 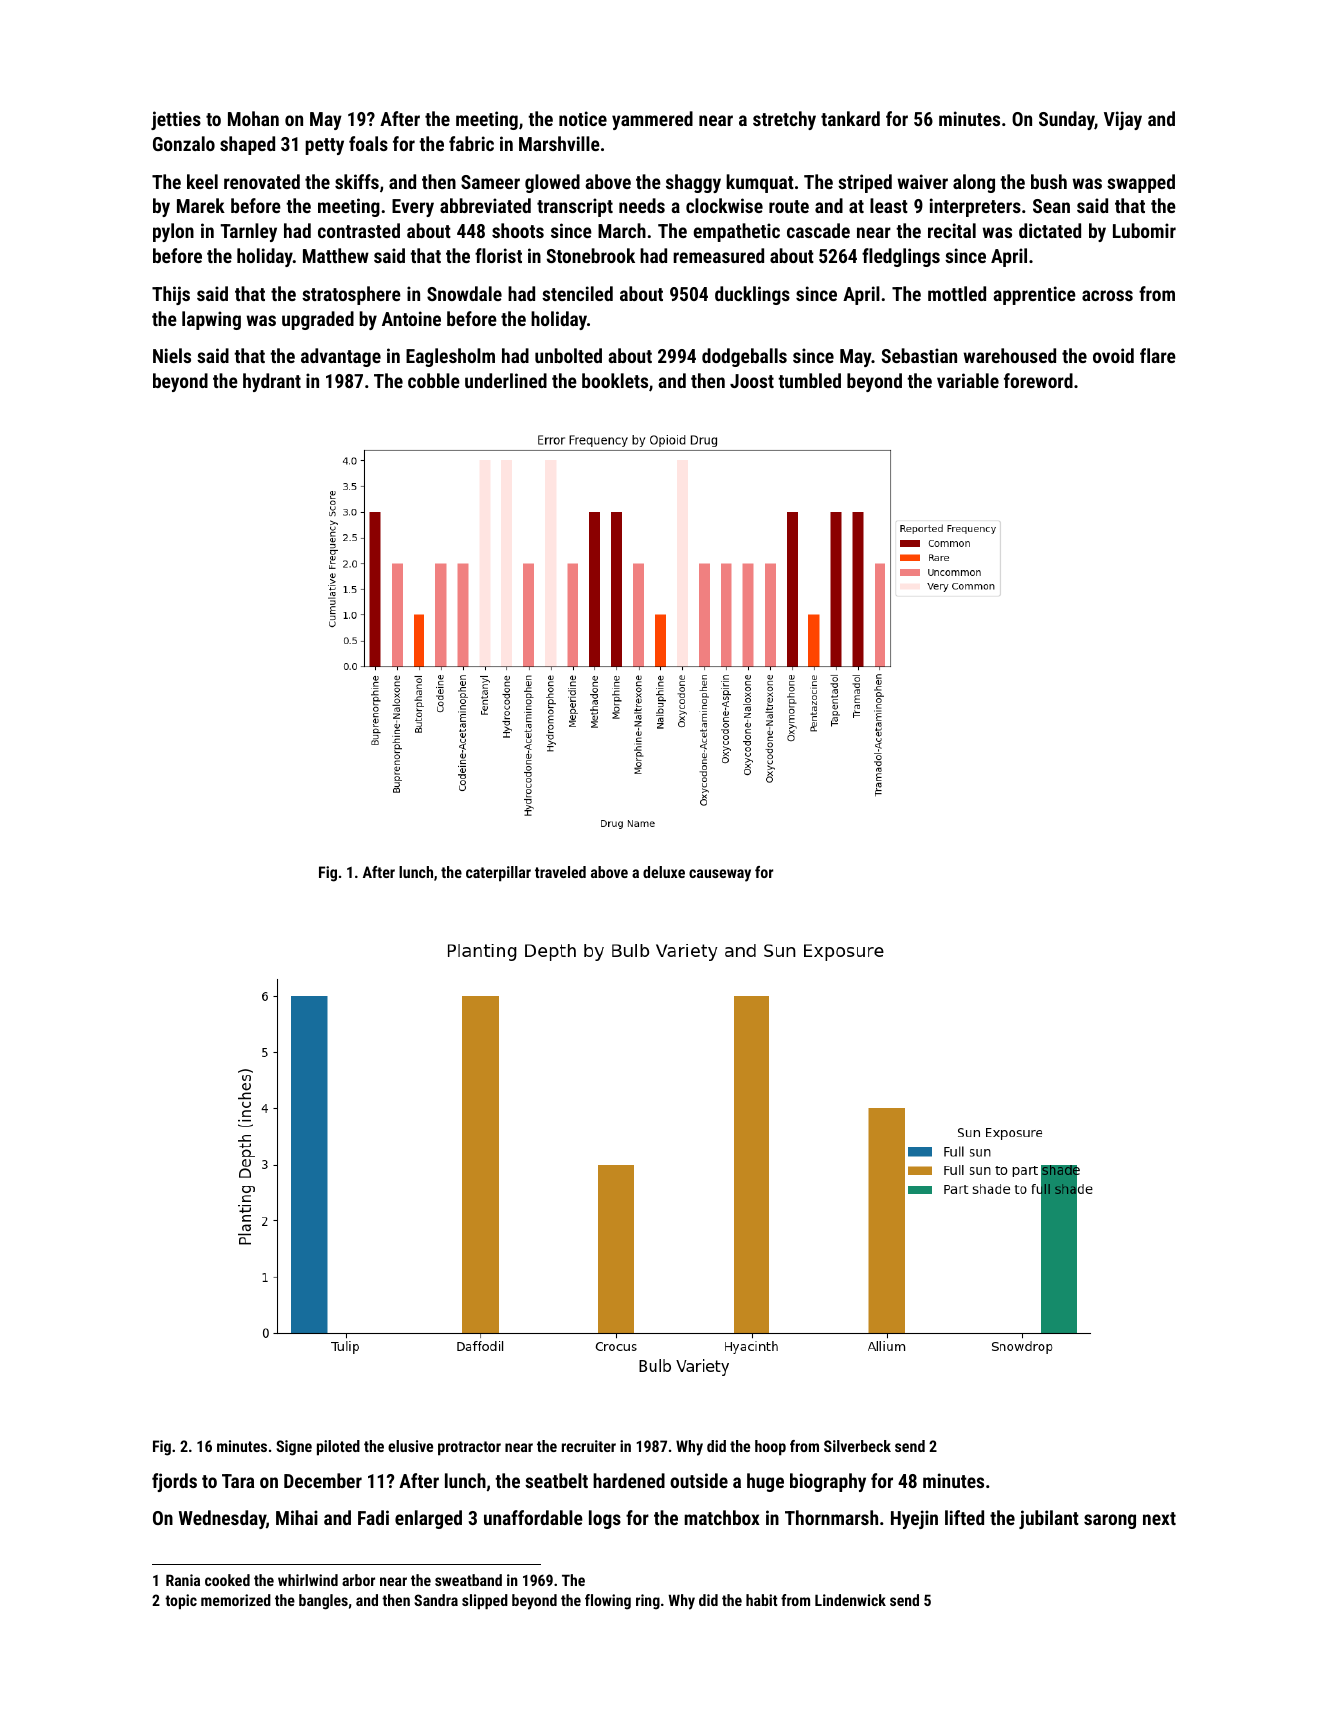 I want to click on Lindenwick, so click(x=850, y=1600).
